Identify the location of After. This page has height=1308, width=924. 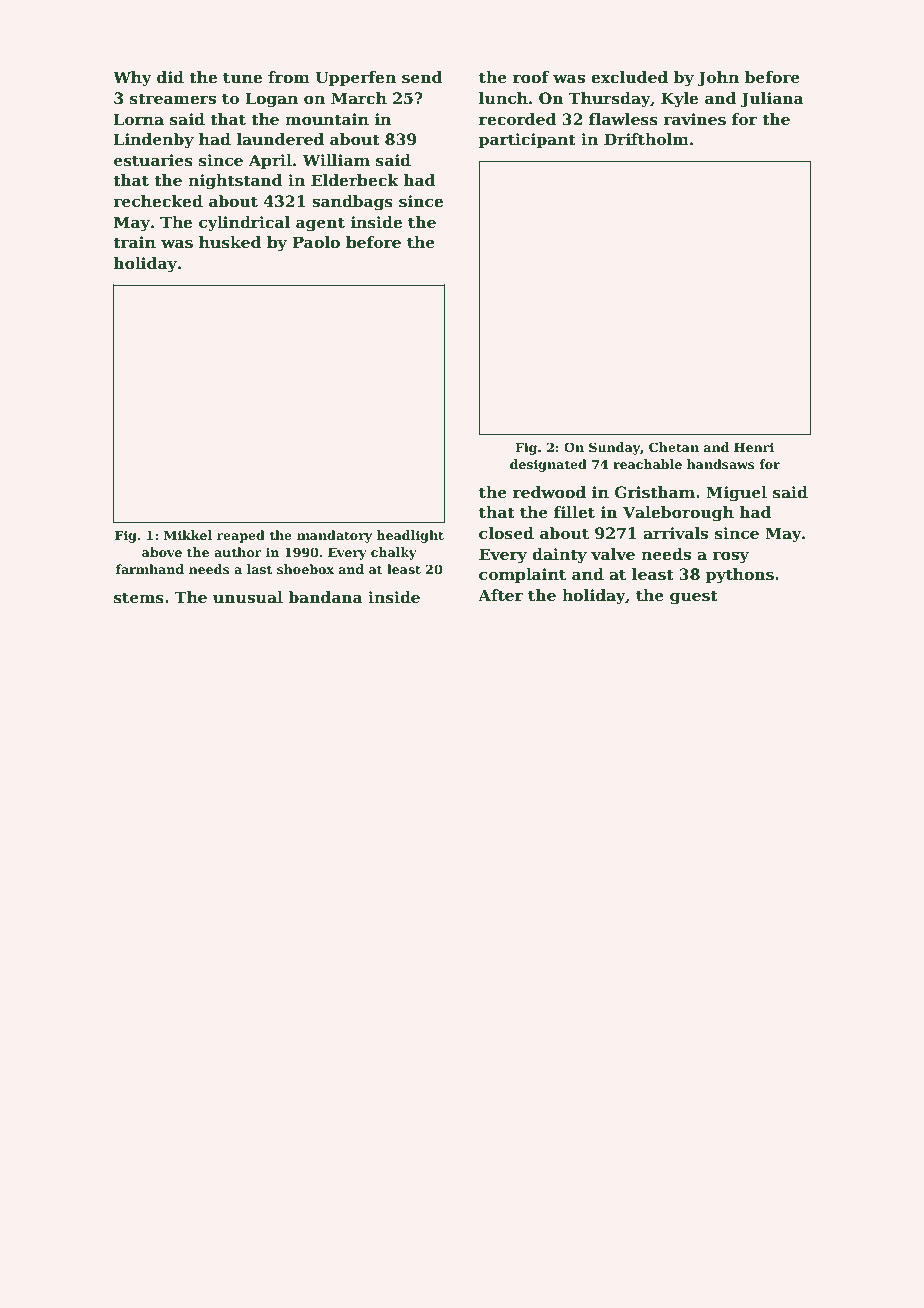
(500, 595).
